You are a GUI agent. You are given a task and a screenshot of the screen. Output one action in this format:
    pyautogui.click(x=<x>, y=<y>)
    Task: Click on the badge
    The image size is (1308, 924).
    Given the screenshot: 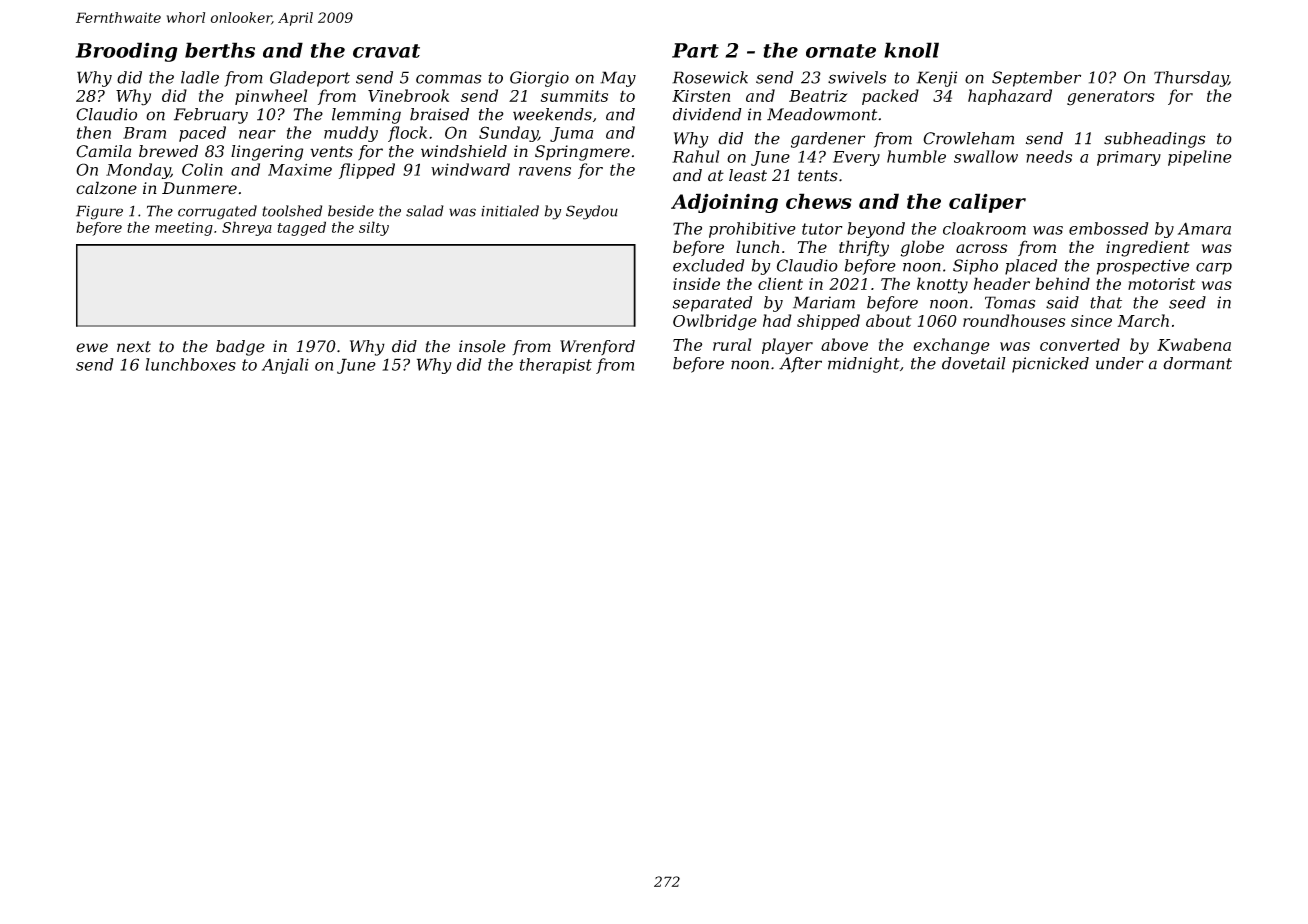 What is the action you would take?
    pyautogui.click(x=240, y=348)
